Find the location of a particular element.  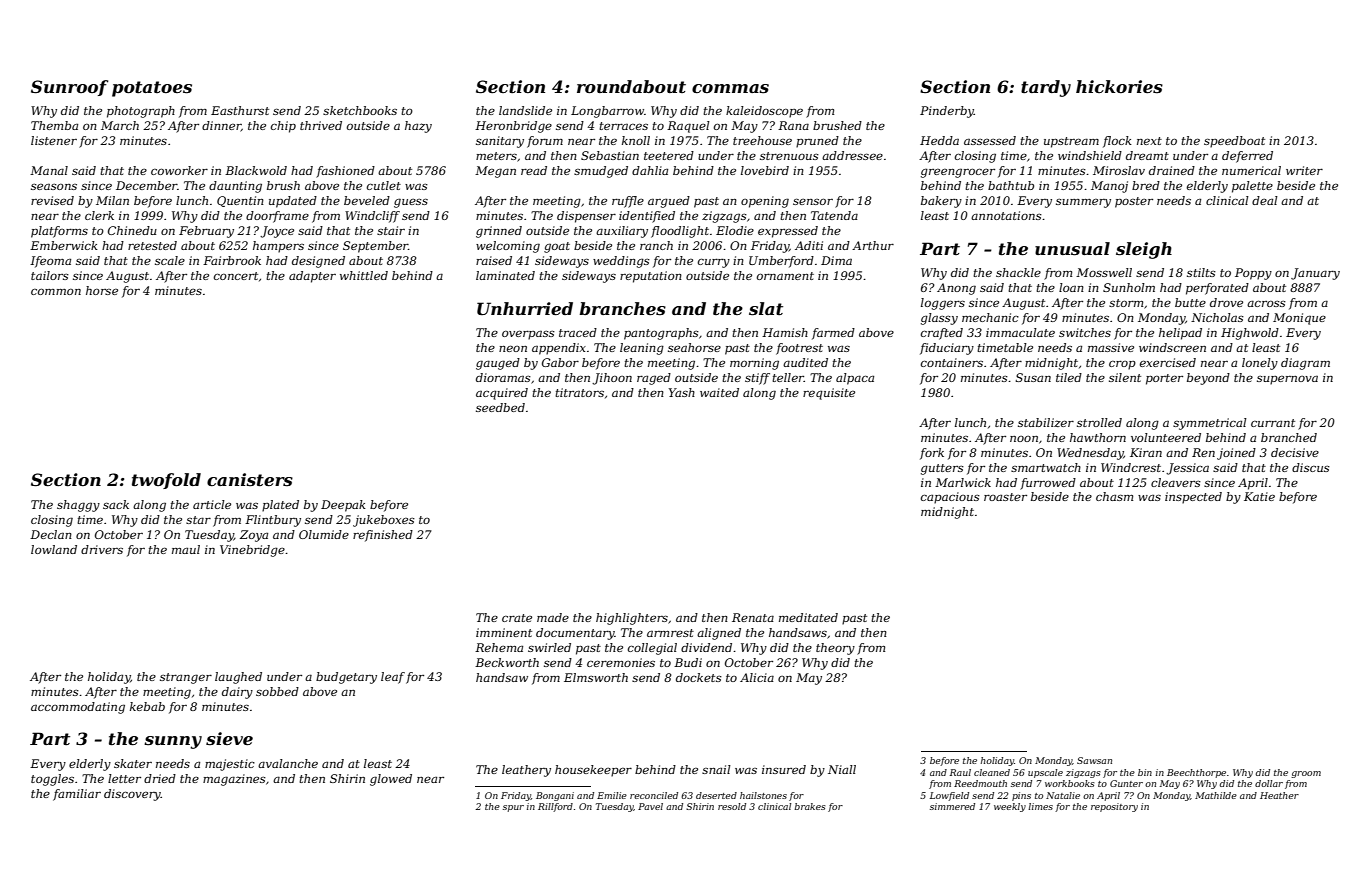

supernova is located at coordinates (1287, 380).
